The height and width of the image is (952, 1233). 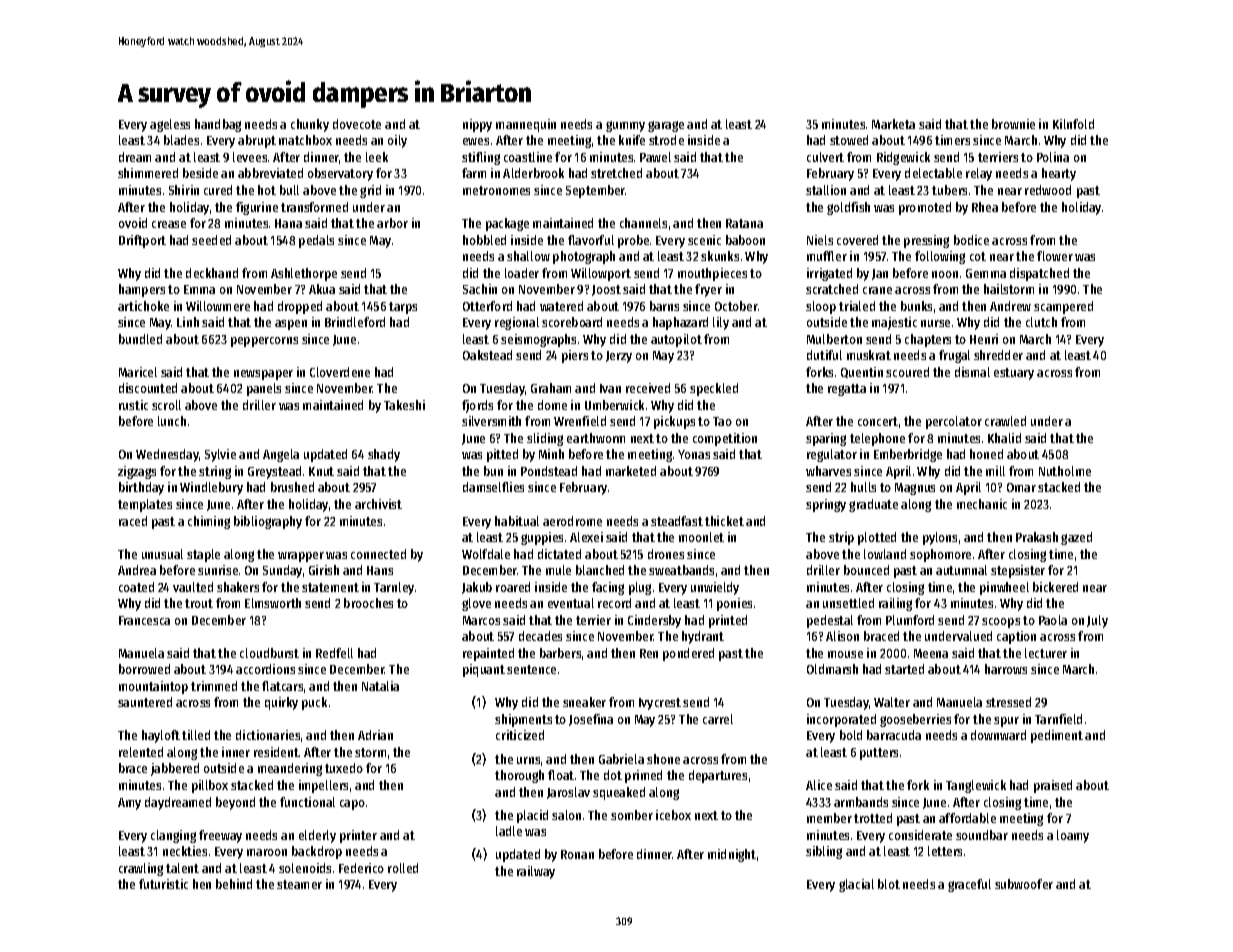 I want to click on estuary, so click(x=1014, y=374).
